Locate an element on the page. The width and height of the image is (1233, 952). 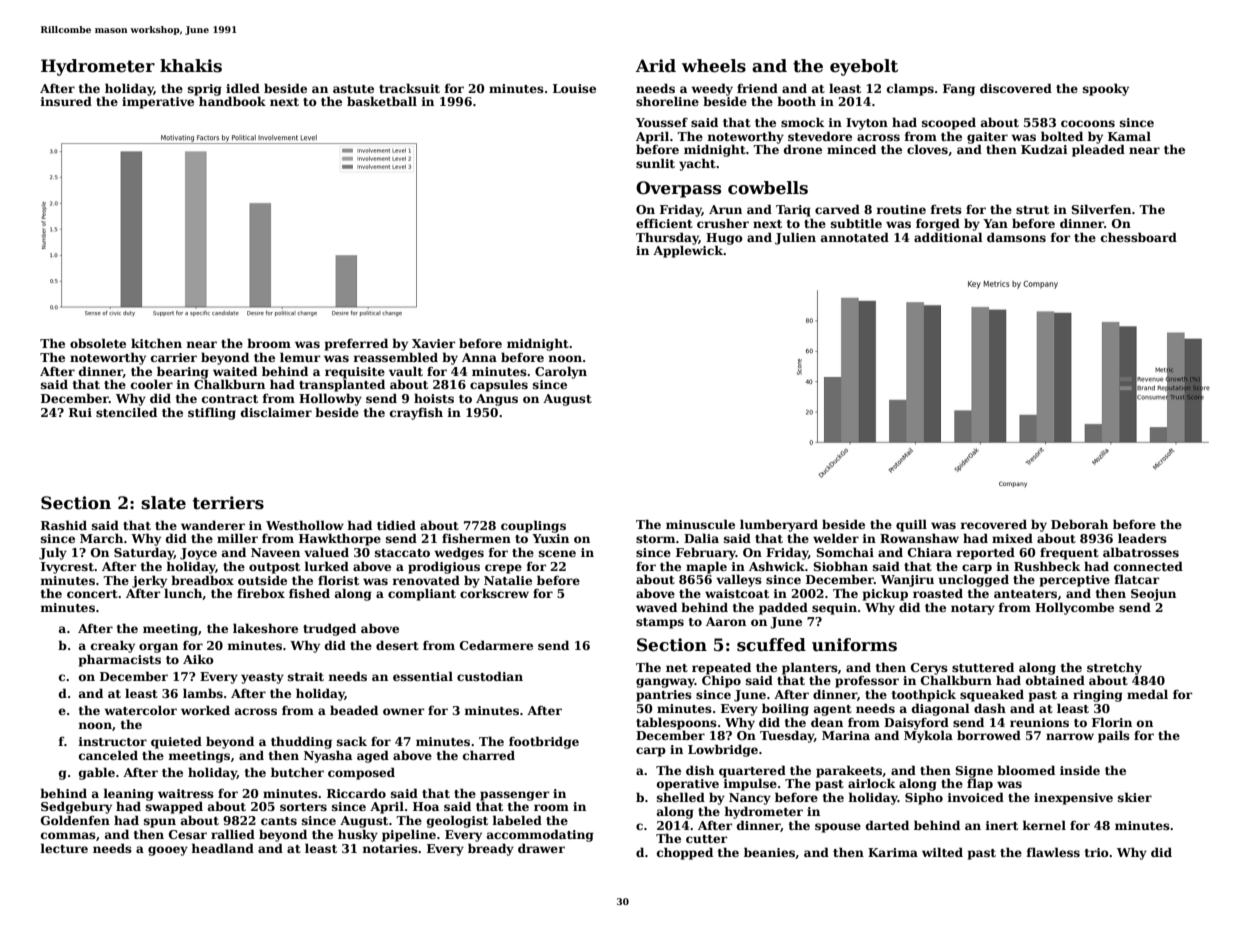
khakis is located at coordinates (191, 66).
